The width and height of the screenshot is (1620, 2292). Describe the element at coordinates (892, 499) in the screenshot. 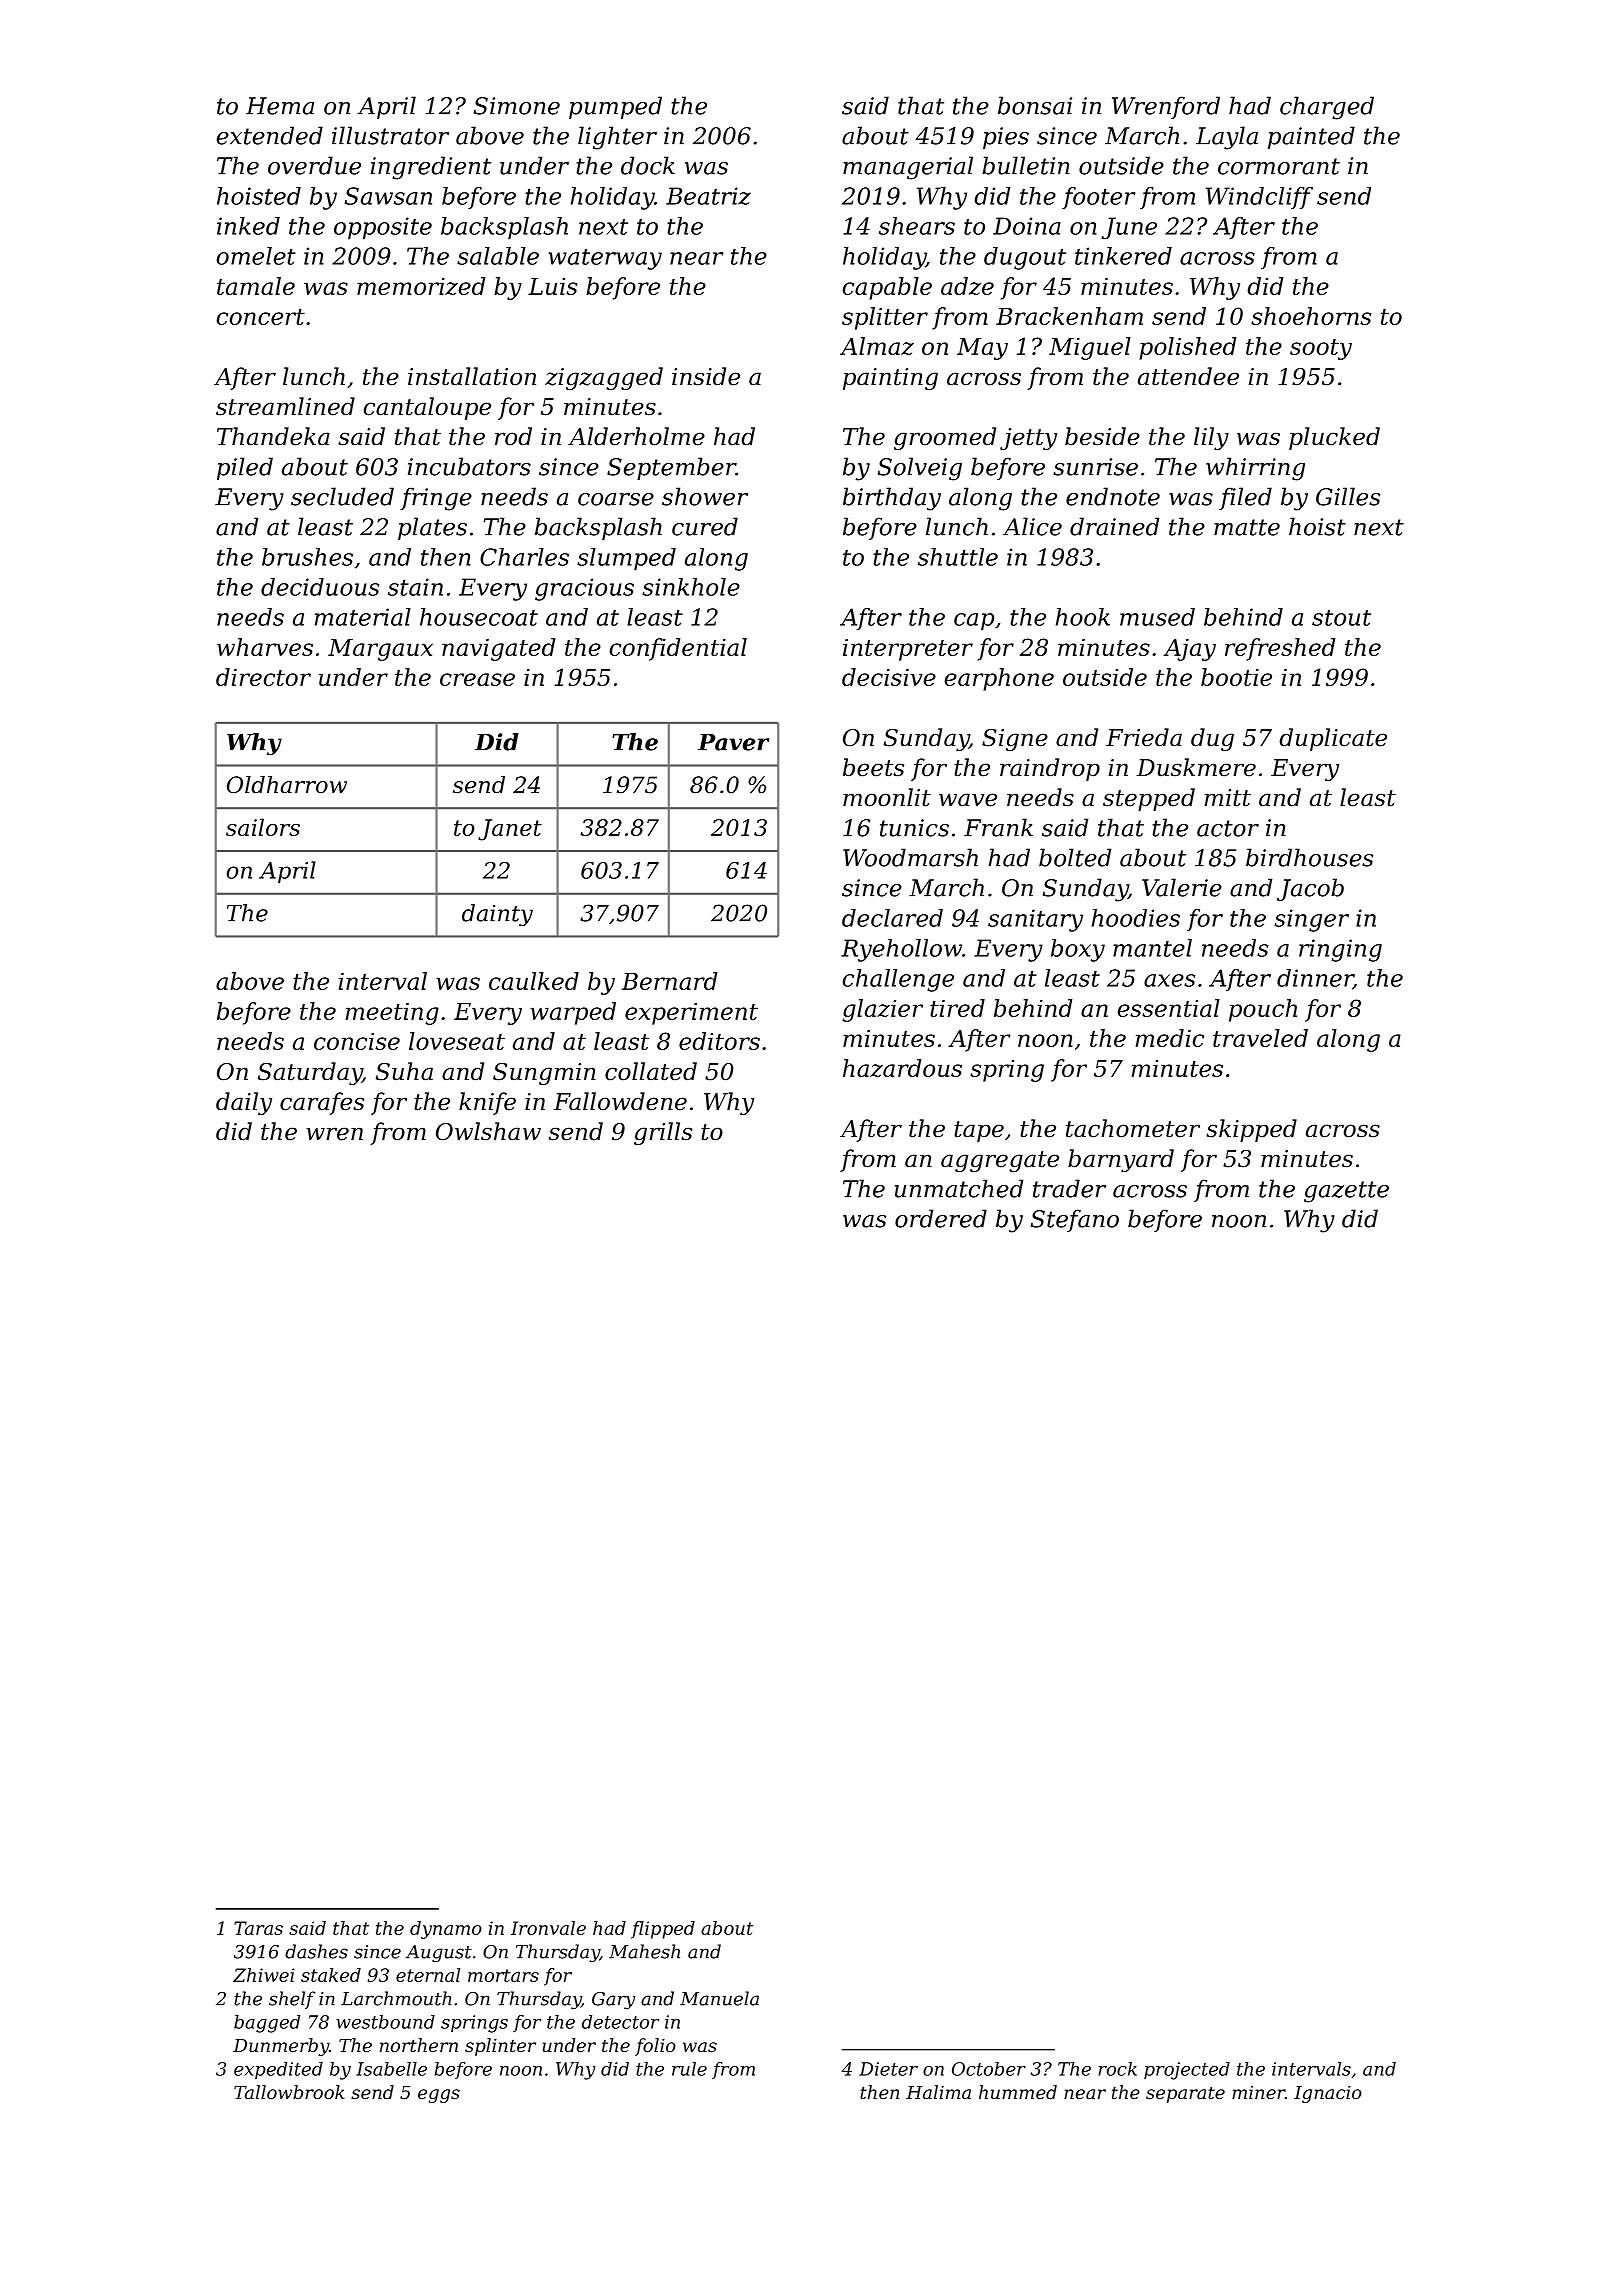

I see `birthday` at that location.
